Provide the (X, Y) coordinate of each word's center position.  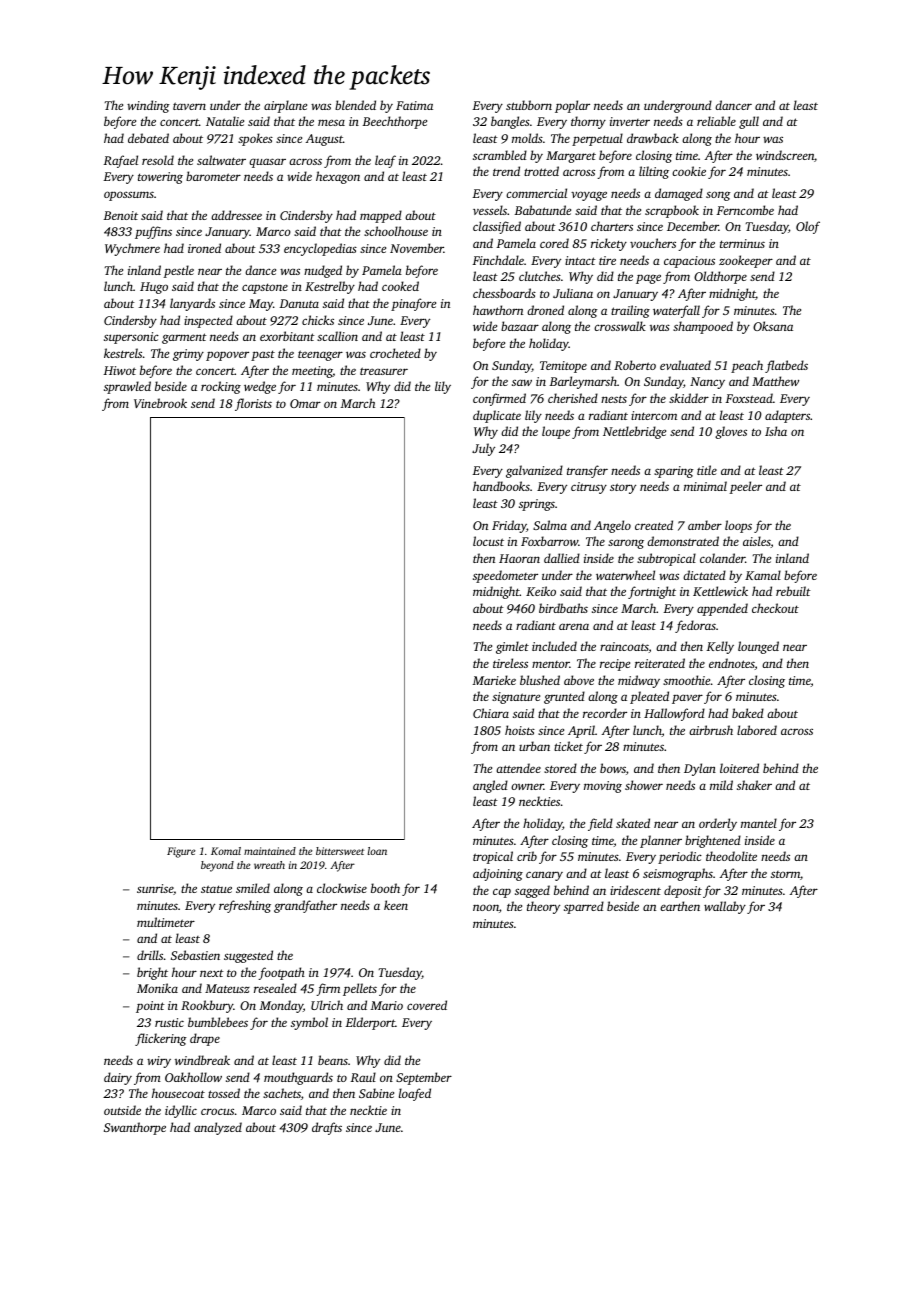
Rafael (121, 161)
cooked (400, 286)
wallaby (725, 907)
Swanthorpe (135, 1128)
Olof (808, 227)
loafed (415, 1094)
